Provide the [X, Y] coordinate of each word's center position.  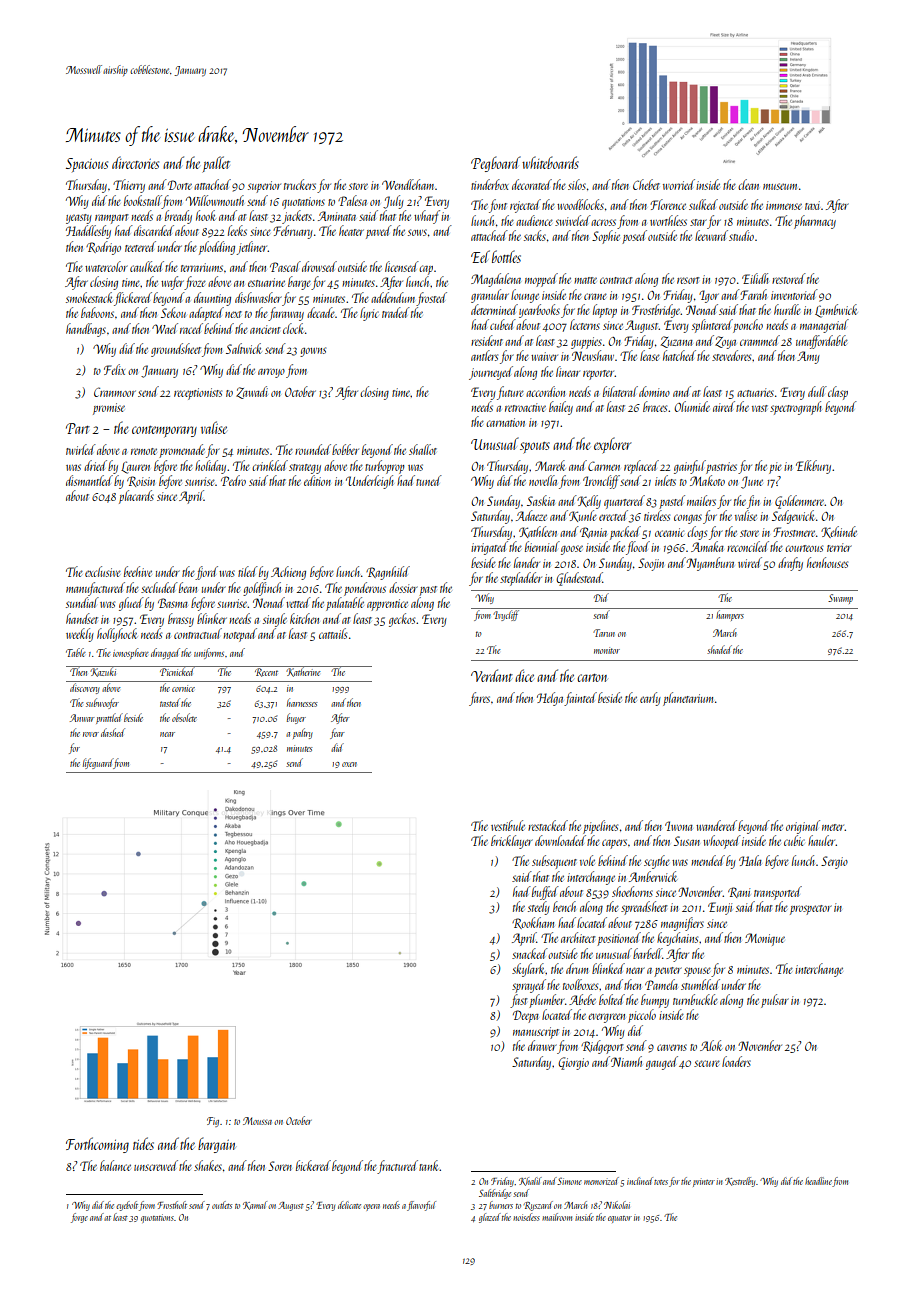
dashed [113, 732]
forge [79, 1218]
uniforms [209, 653]
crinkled [270, 465]
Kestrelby [740, 1182]
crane [595, 296]
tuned [429, 480]
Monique [765, 939]
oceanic [669, 532]
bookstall [143, 200]
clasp [838, 393]
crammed [760, 340]
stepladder [521, 579]
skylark [529, 970]
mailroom [557, 1217]
